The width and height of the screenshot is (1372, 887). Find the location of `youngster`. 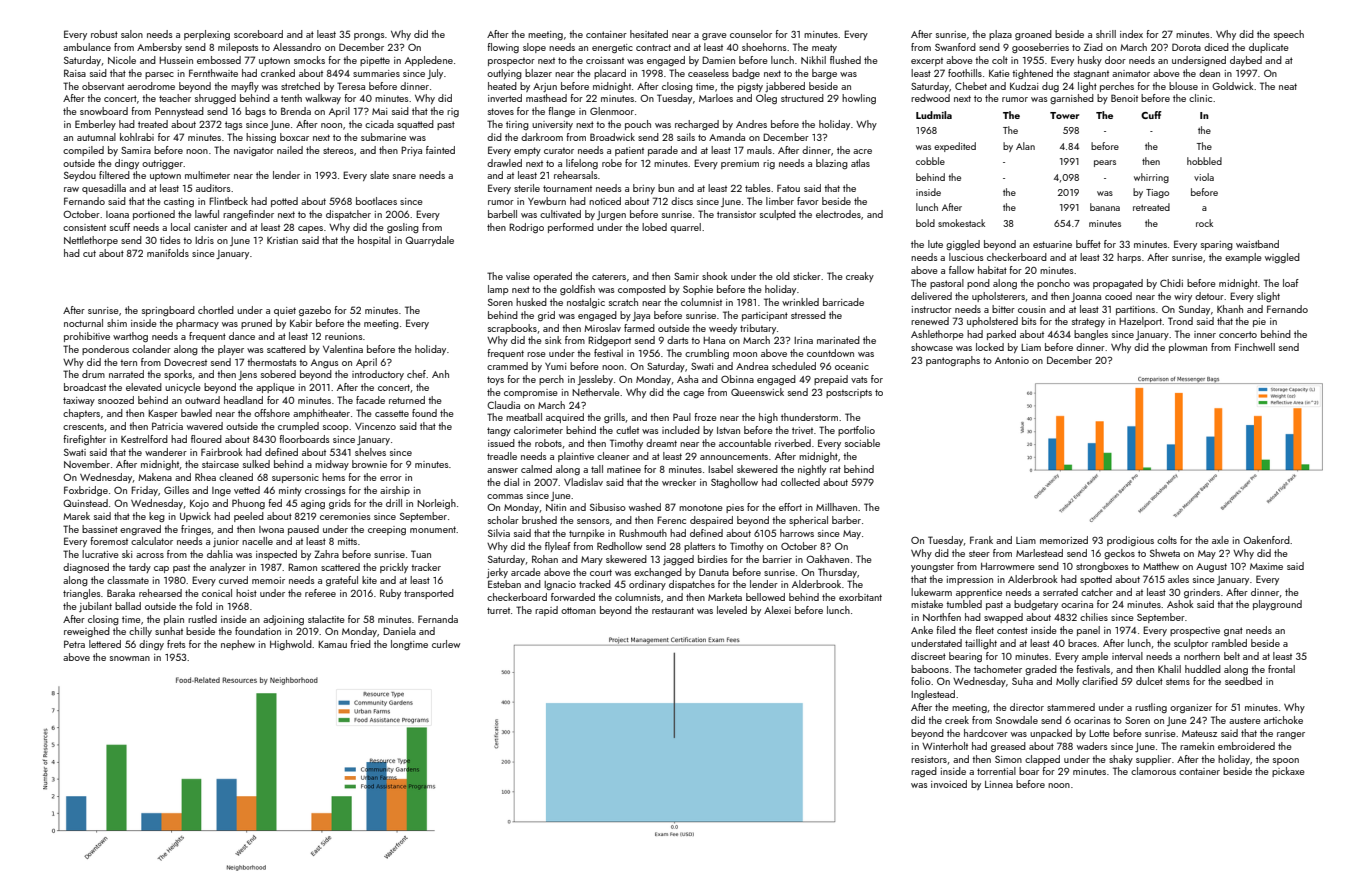

youngster is located at coordinates (932, 567).
